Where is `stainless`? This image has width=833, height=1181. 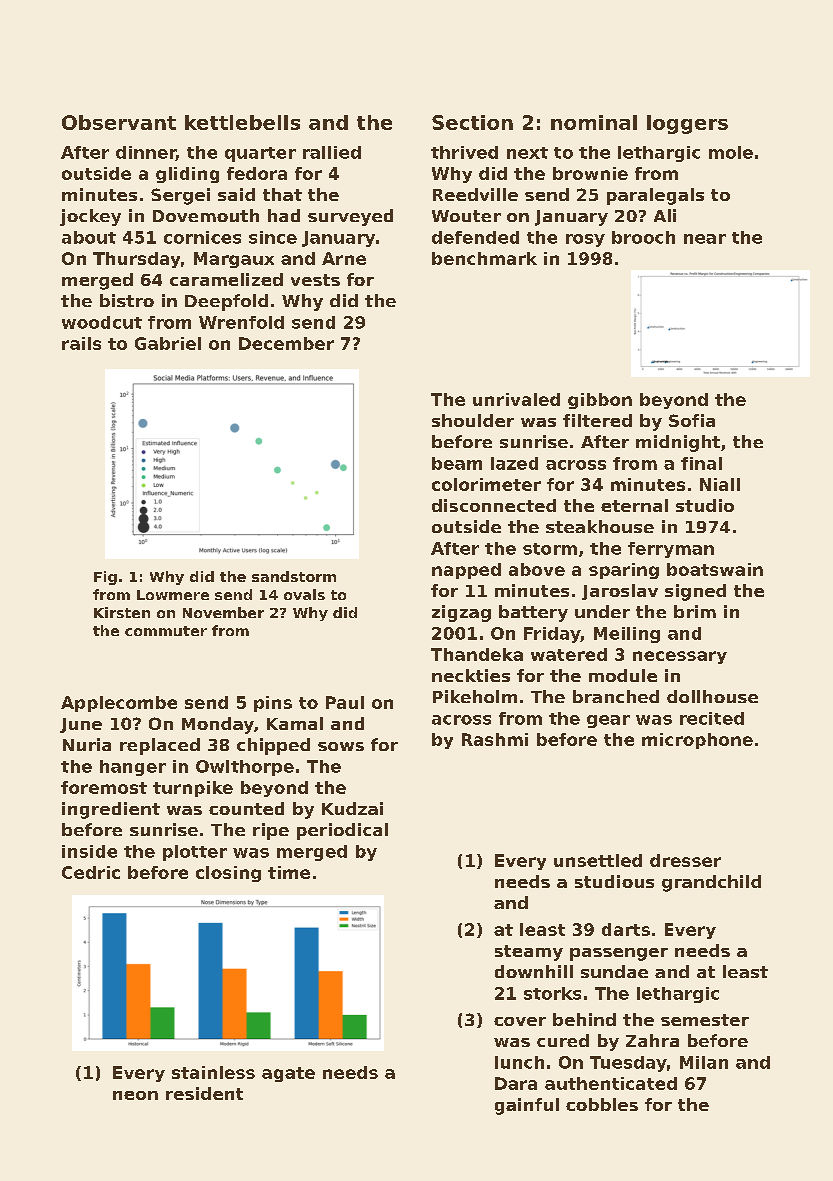 stainless is located at coordinates (213, 1072).
